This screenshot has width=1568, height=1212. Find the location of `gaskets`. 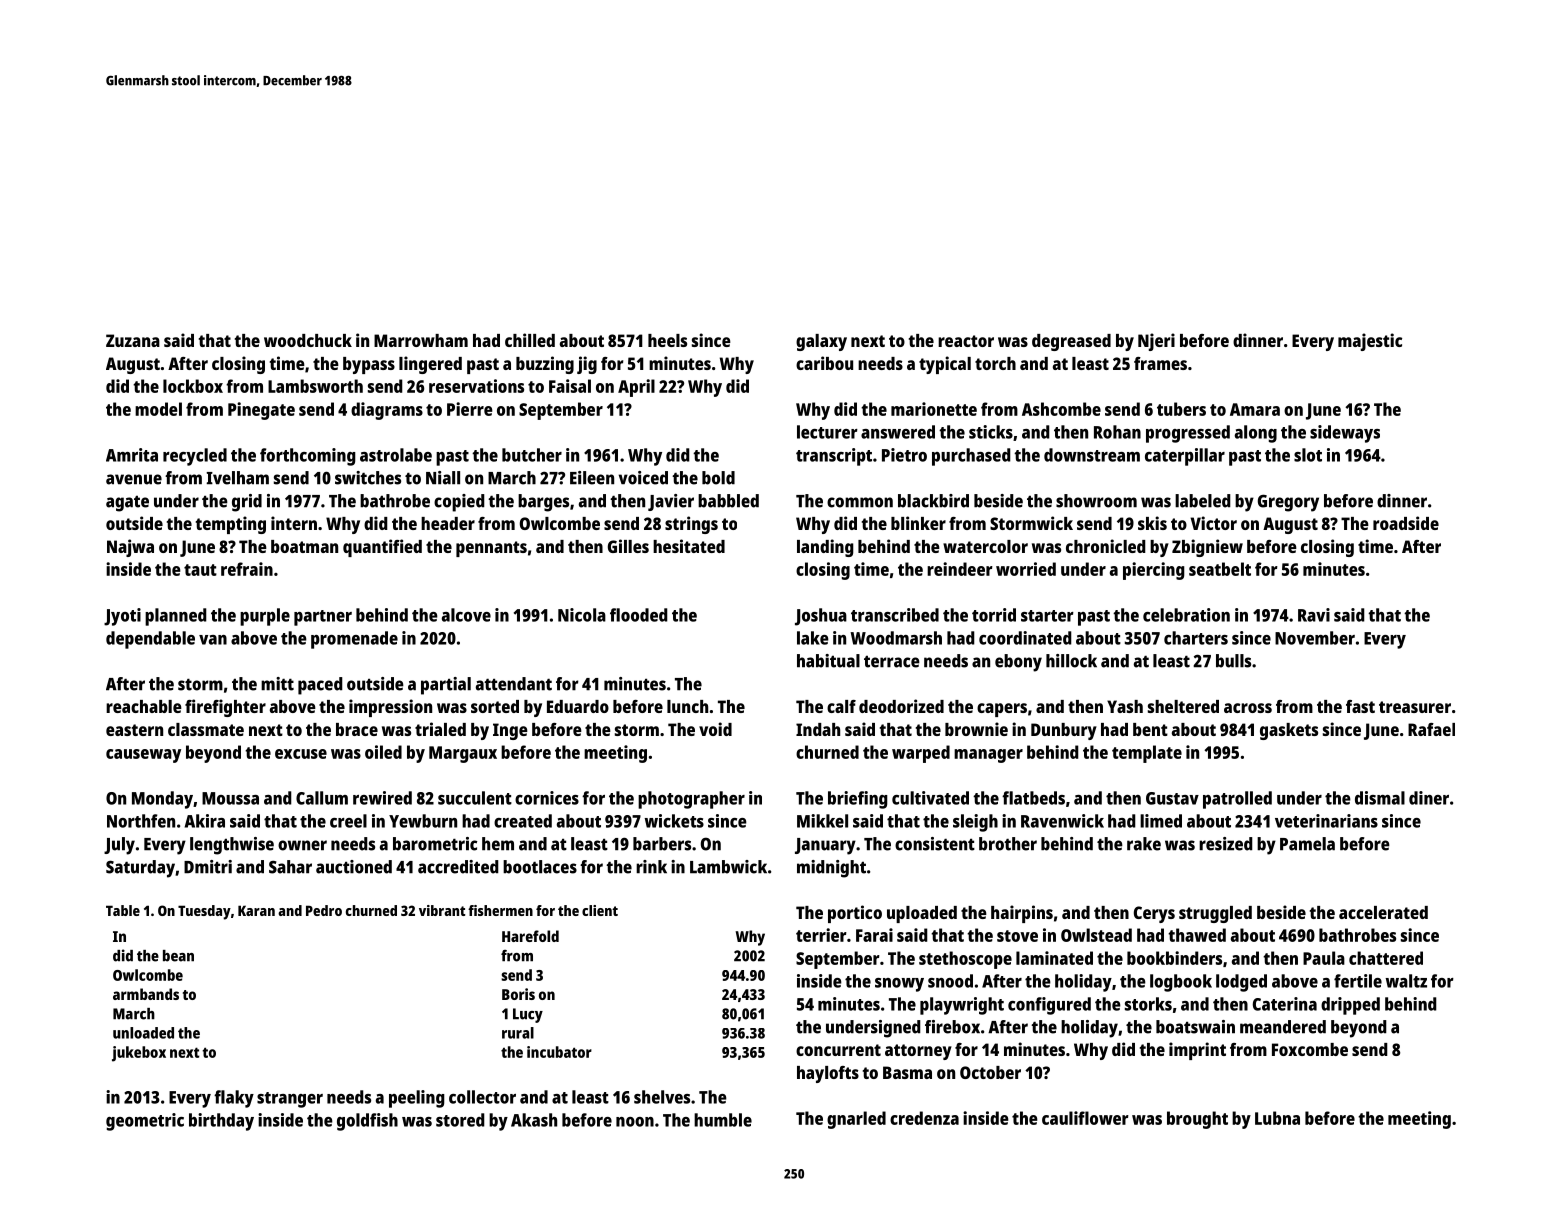

gaskets is located at coordinates (1289, 731).
